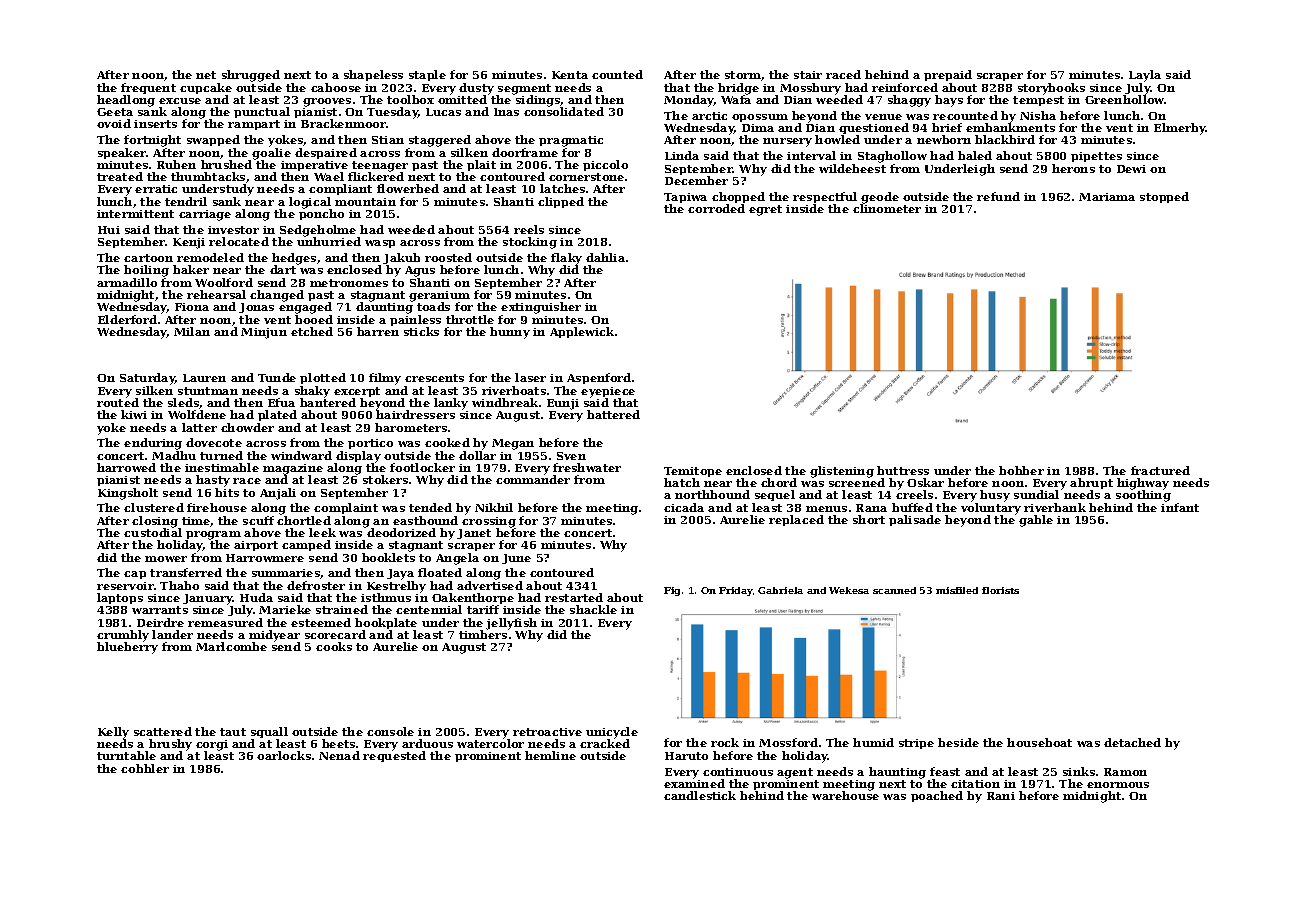  I want to click on frequent, so click(148, 88).
